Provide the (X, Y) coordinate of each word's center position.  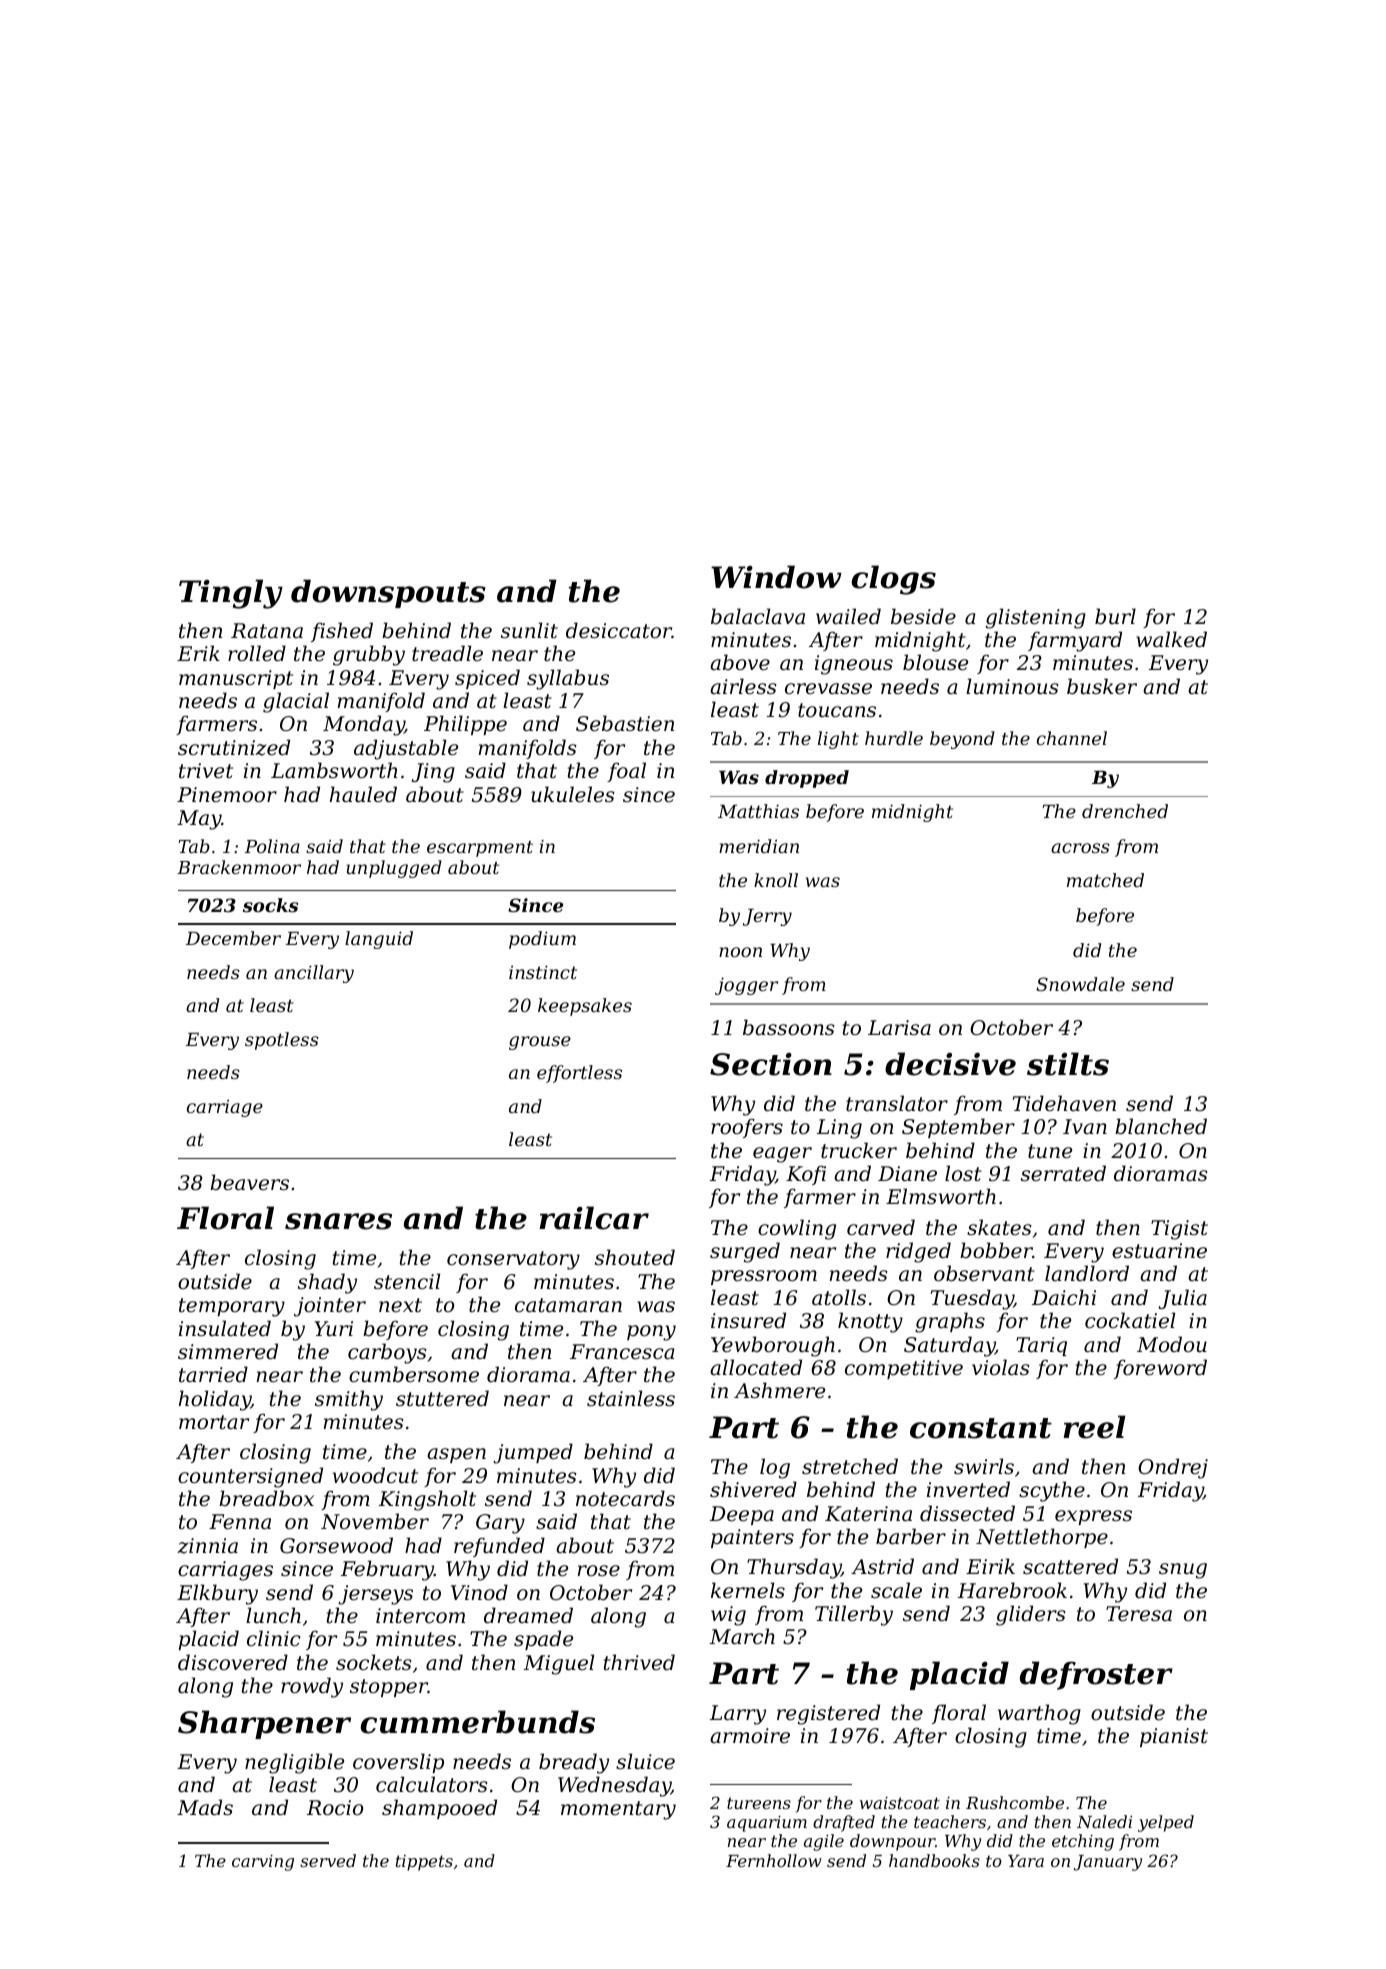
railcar (594, 1218)
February (387, 1570)
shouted (635, 1257)
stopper (389, 1688)
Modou (1172, 1344)
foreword (1160, 1369)
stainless (631, 1398)
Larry (738, 1715)
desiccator (619, 630)
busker (1102, 686)
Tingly (231, 594)
